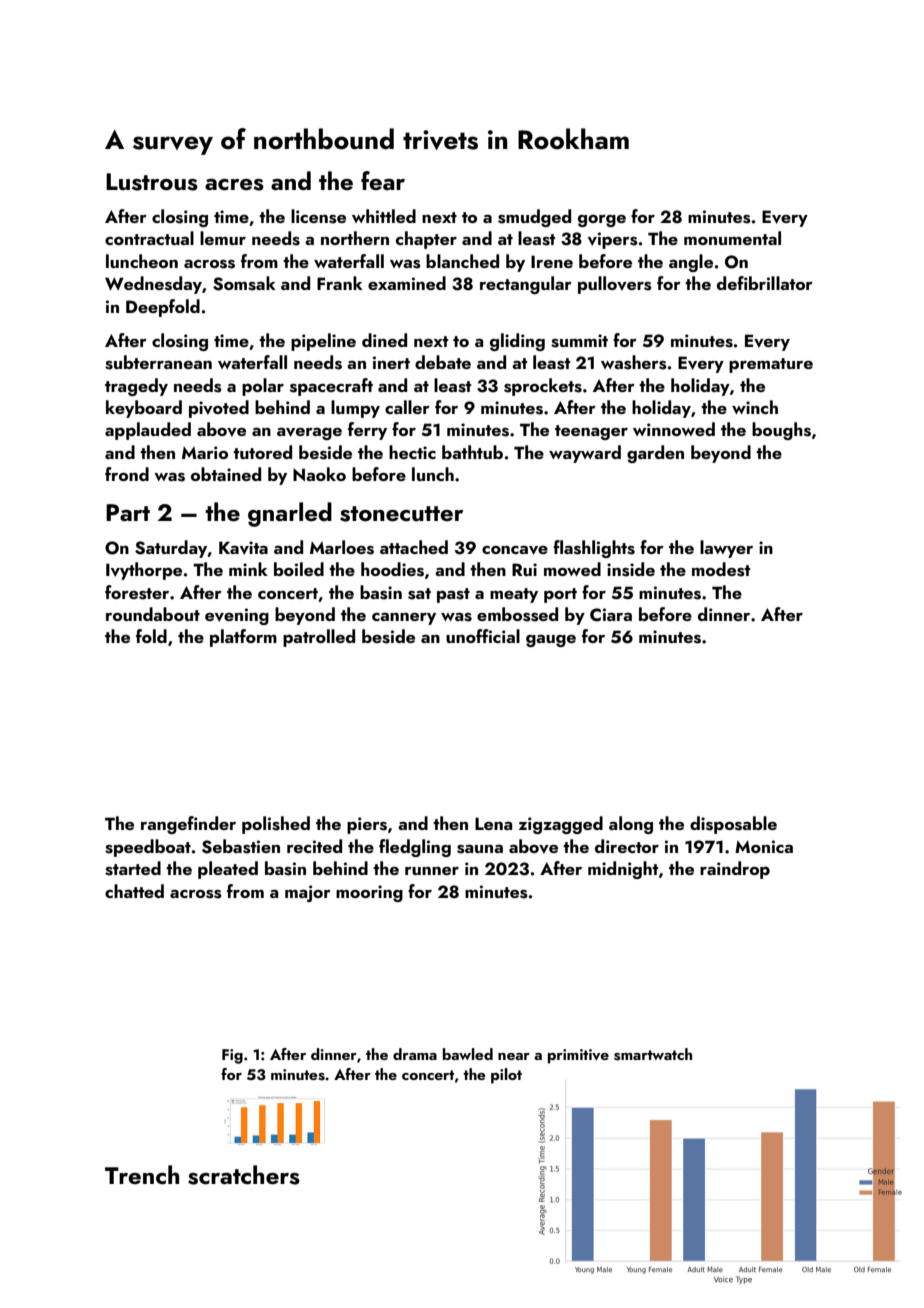  What do you see at coordinates (153, 614) in the screenshot?
I see `roundabout` at bounding box center [153, 614].
